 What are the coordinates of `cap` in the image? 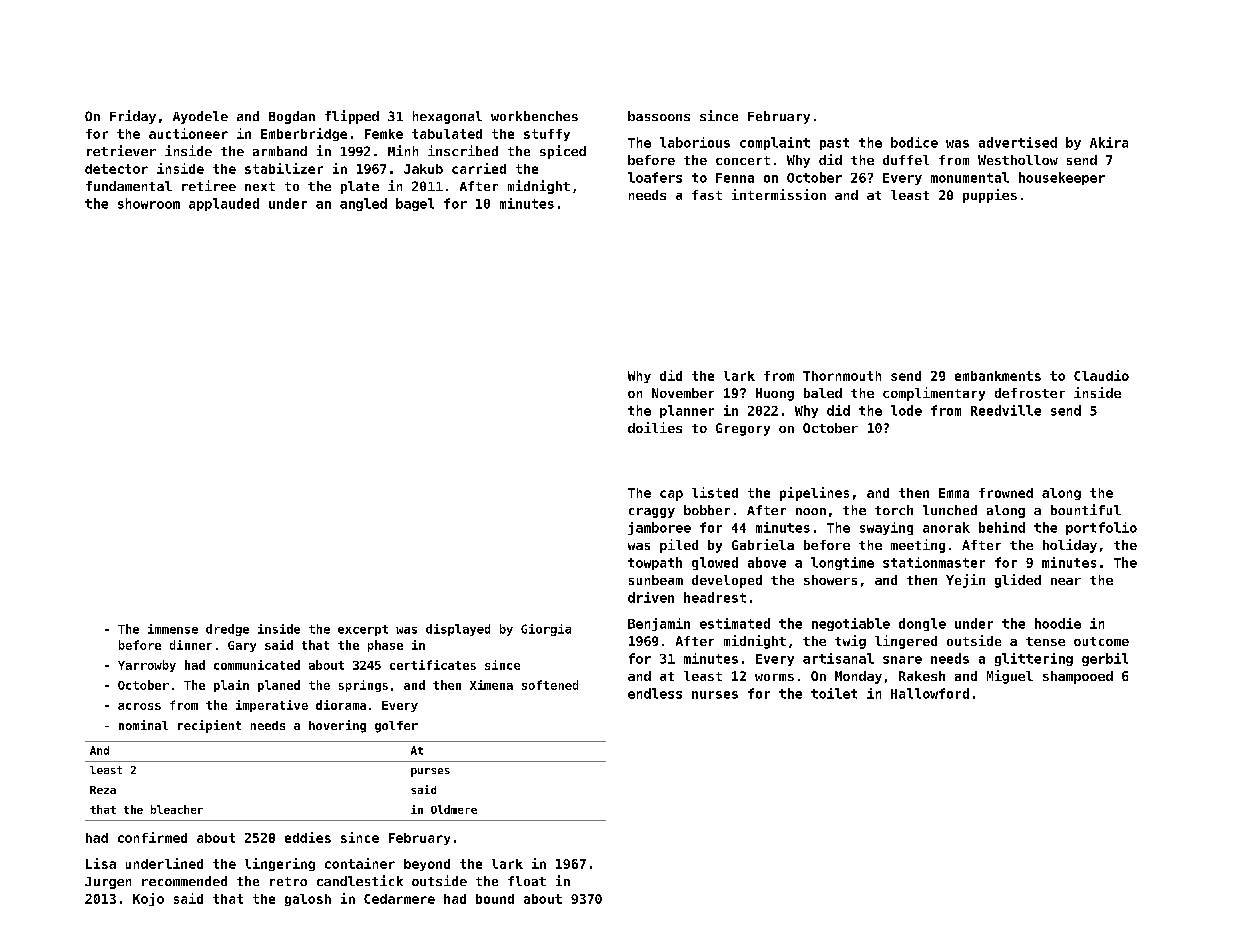 It's located at (671, 495).
